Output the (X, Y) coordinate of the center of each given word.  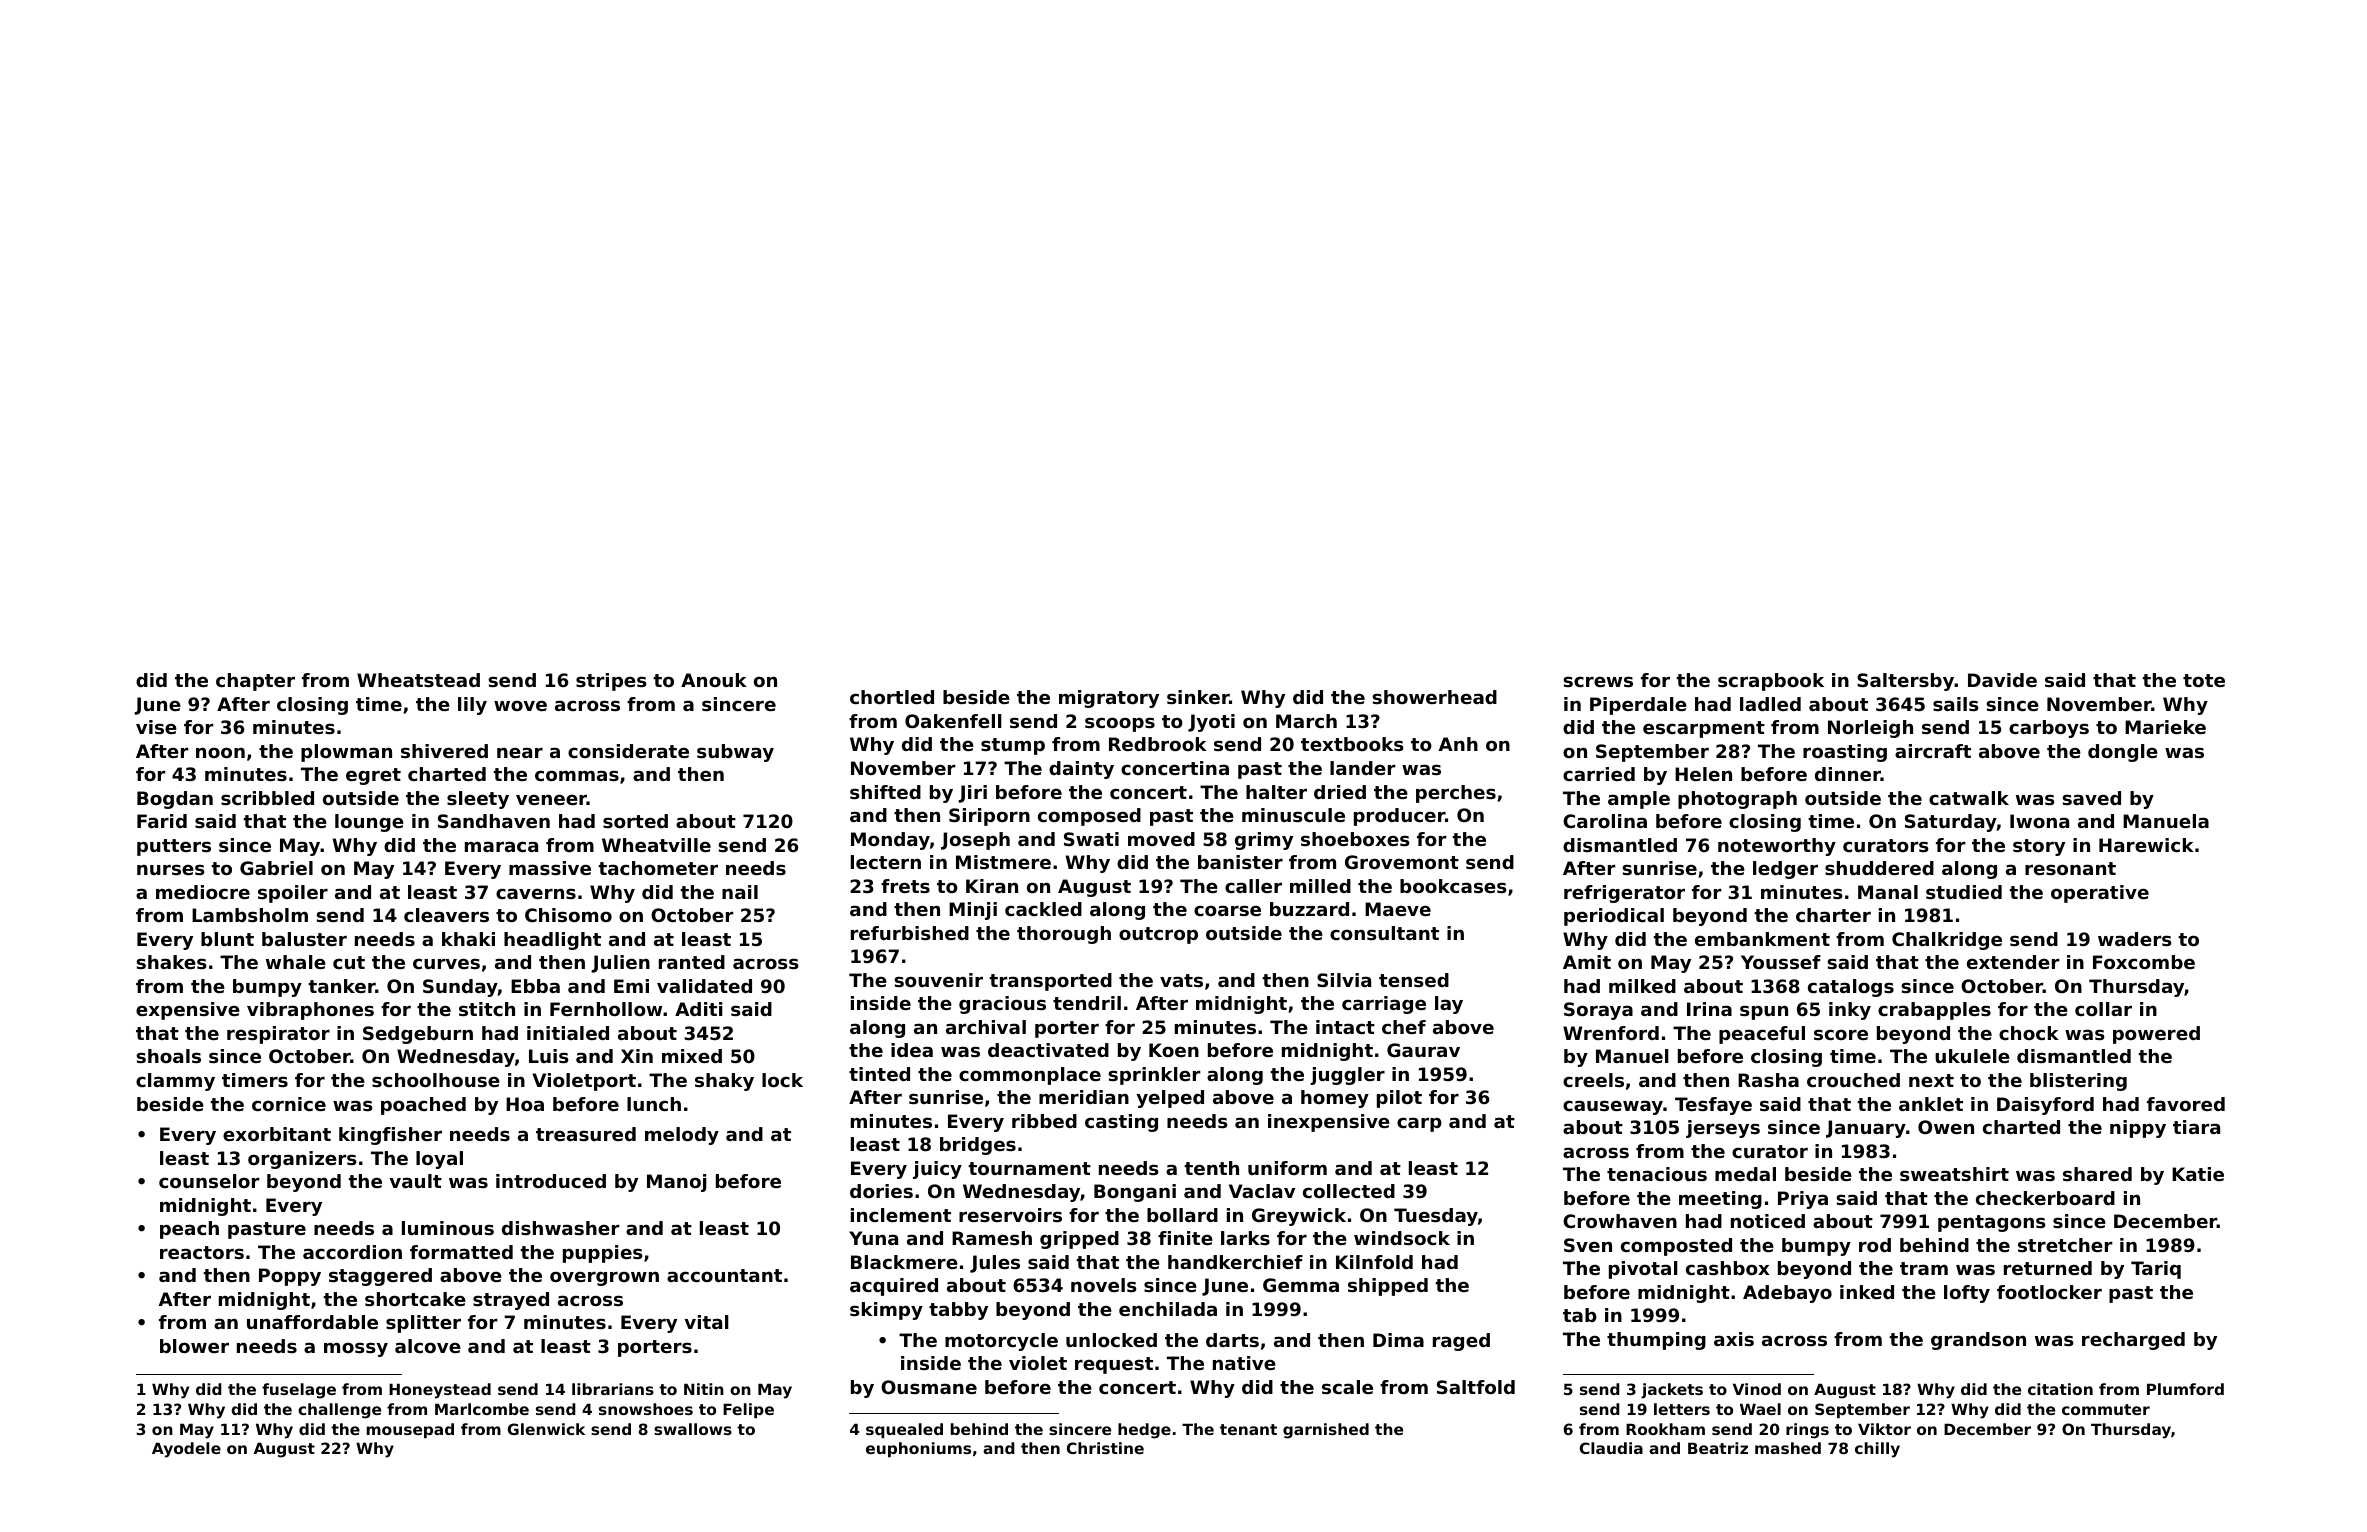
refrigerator (1624, 894)
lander (1363, 768)
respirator (278, 1035)
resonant (2070, 868)
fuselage (299, 1391)
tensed (1414, 980)
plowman (346, 753)
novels (1104, 1285)
